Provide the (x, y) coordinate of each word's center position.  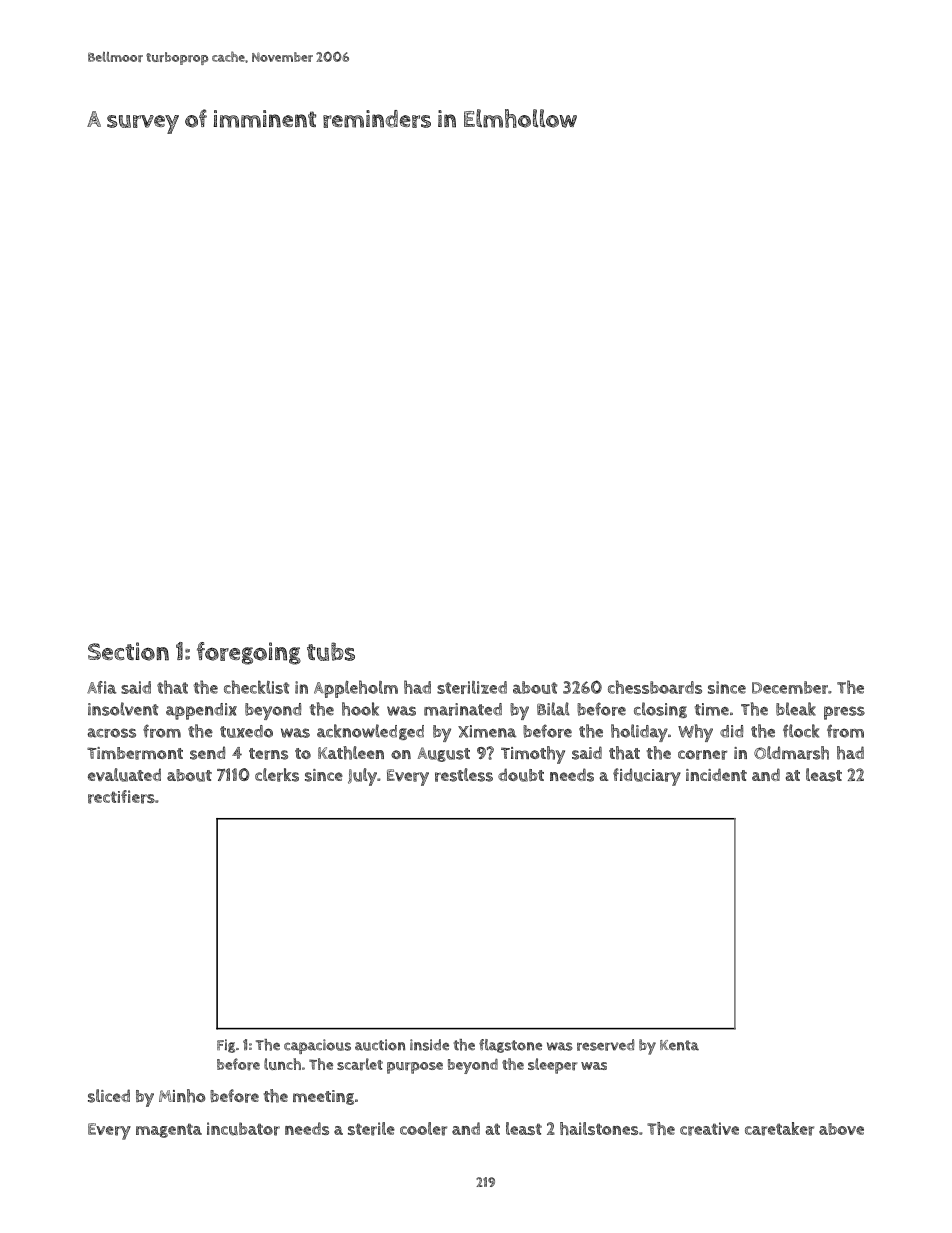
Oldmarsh (791, 753)
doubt (521, 775)
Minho (182, 1096)
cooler (423, 1129)
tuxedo (246, 731)
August (444, 754)
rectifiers (121, 797)
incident (716, 774)
